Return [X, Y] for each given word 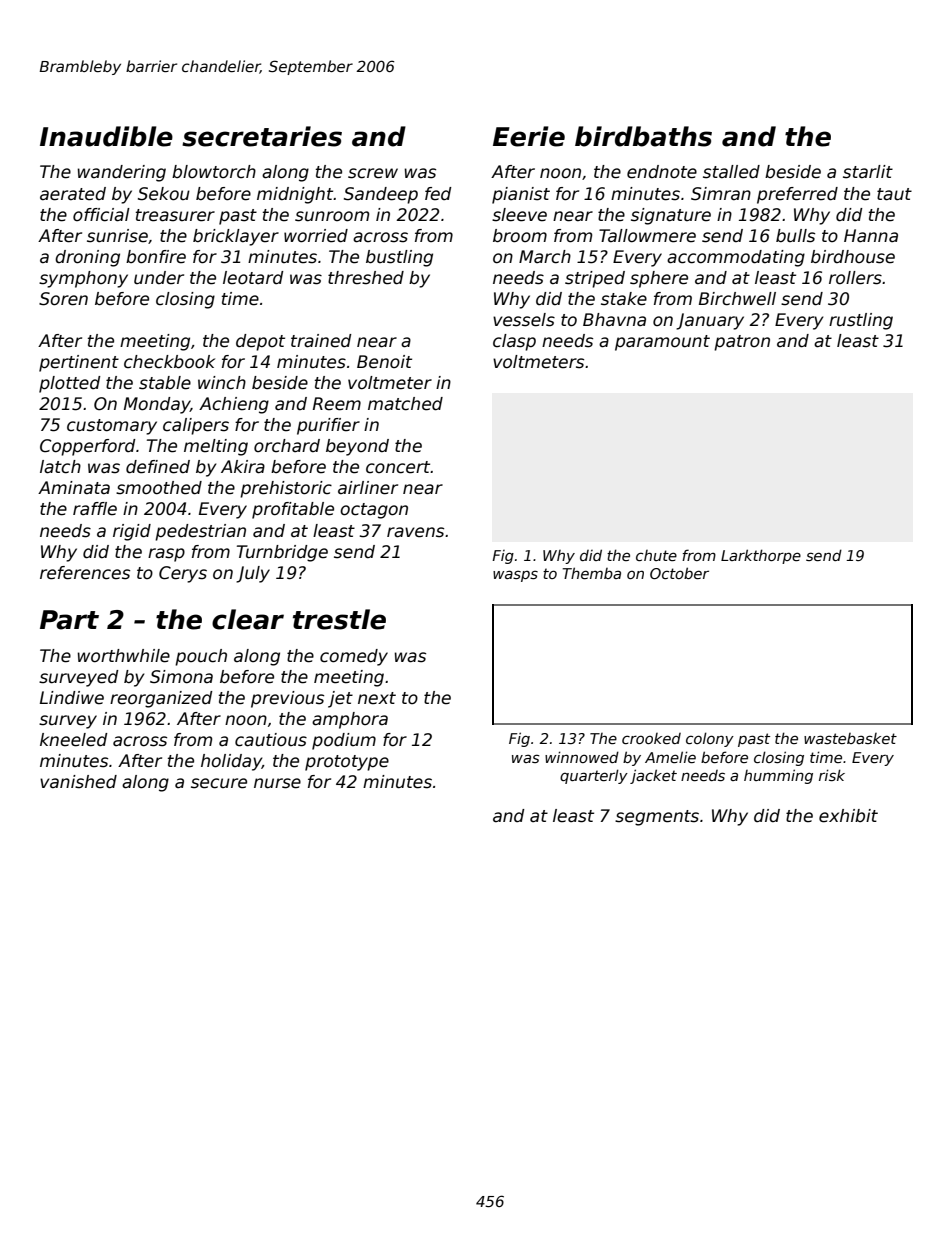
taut [894, 194]
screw [373, 173]
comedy [354, 657]
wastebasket [850, 738]
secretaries [262, 136]
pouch [201, 657]
